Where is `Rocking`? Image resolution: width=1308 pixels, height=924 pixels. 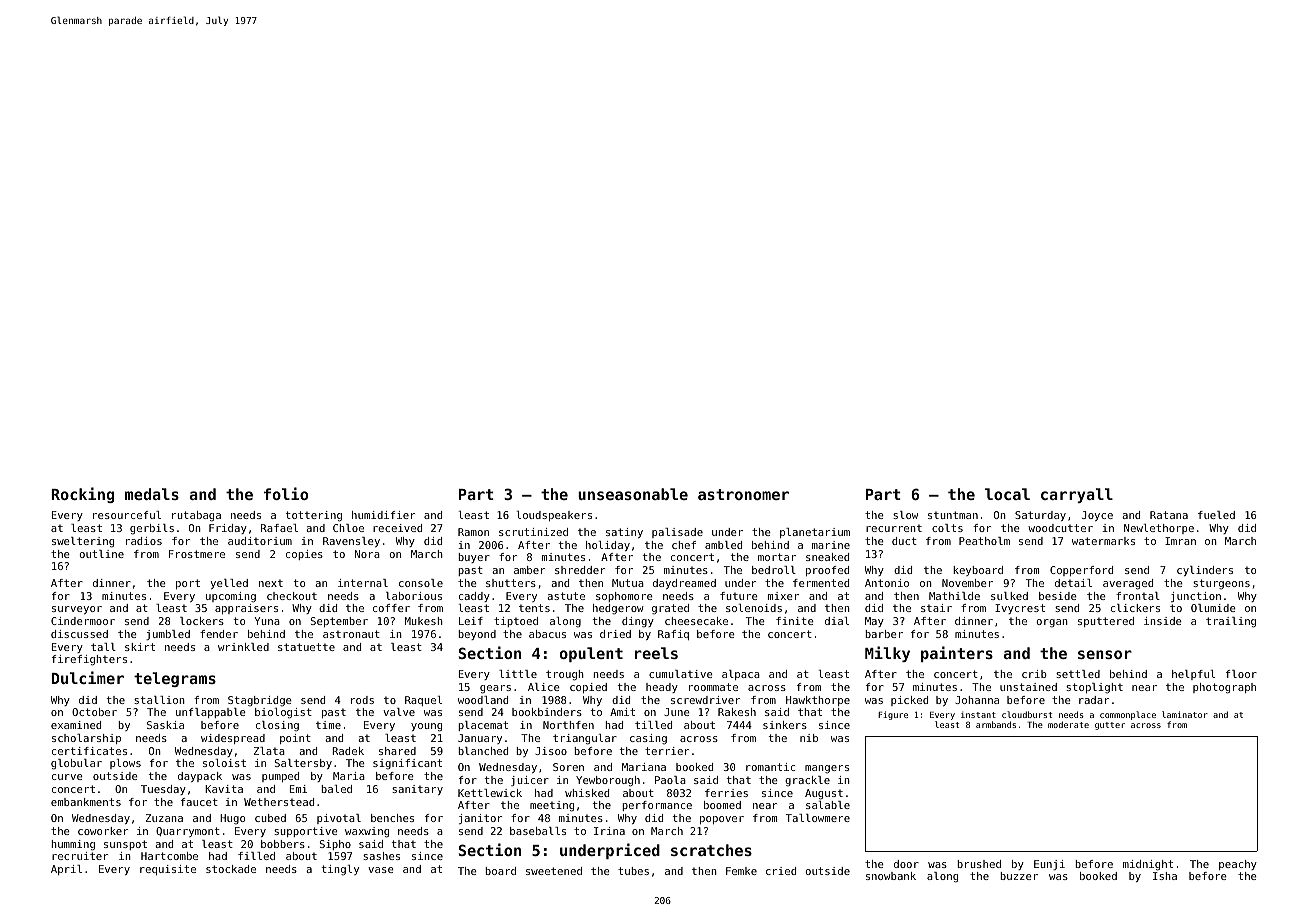
Rocking is located at coordinates (82, 495).
